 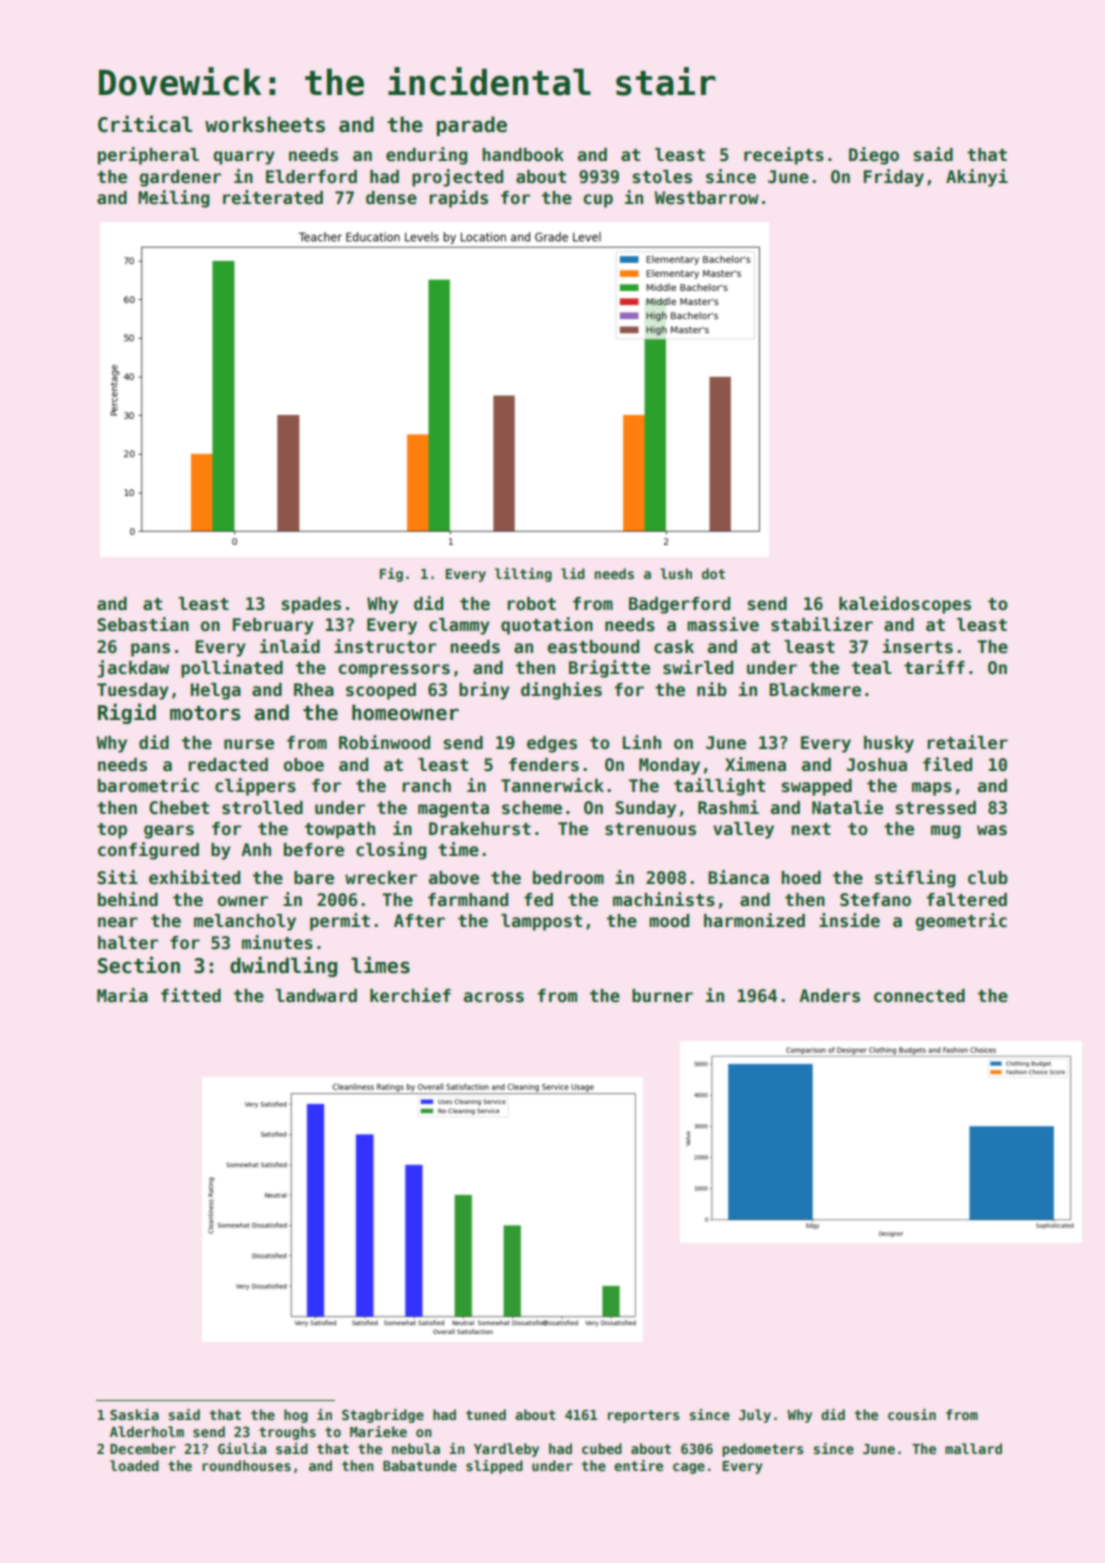 What do you see at coordinates (912, 1414) in the page?
I see `cousin` at bounding box center [912, 1414].
